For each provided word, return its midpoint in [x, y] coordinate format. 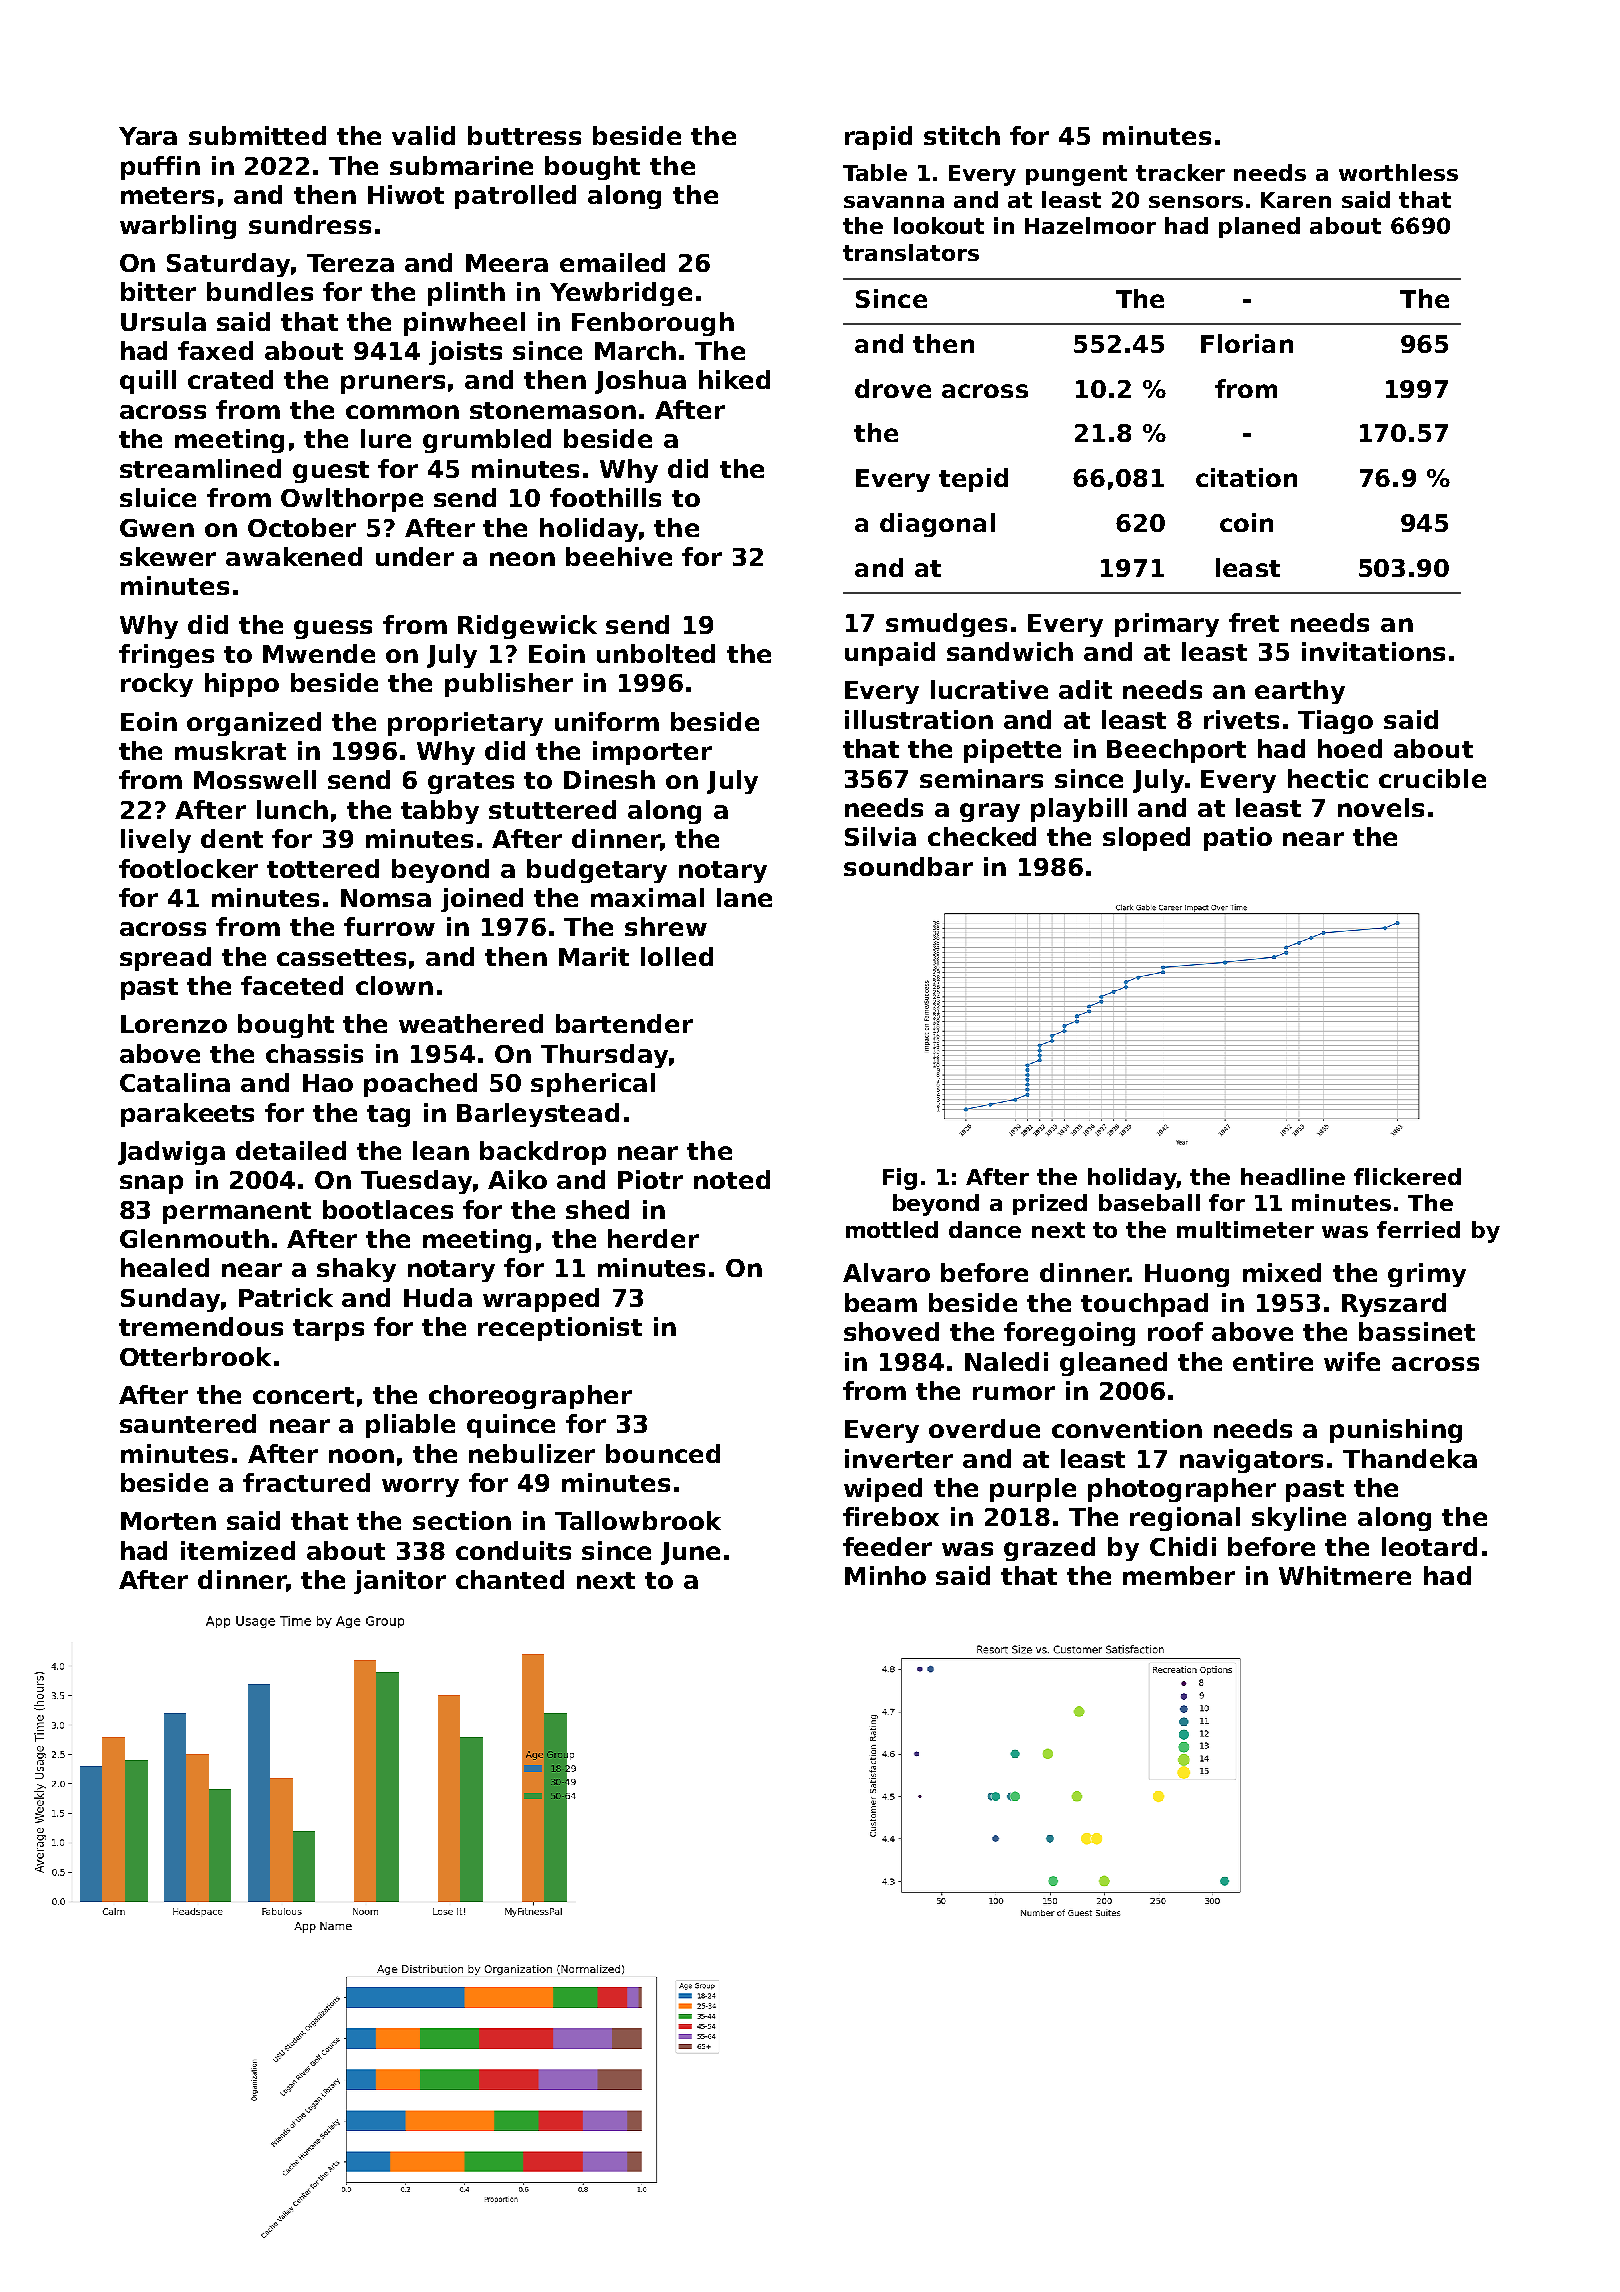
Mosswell [255, 779]
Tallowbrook [638, 1520]
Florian [1247, 343]
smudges [946, 625]
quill [148, 382]
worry [420, 1487]
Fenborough [653, 324]
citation [1246, 477]
